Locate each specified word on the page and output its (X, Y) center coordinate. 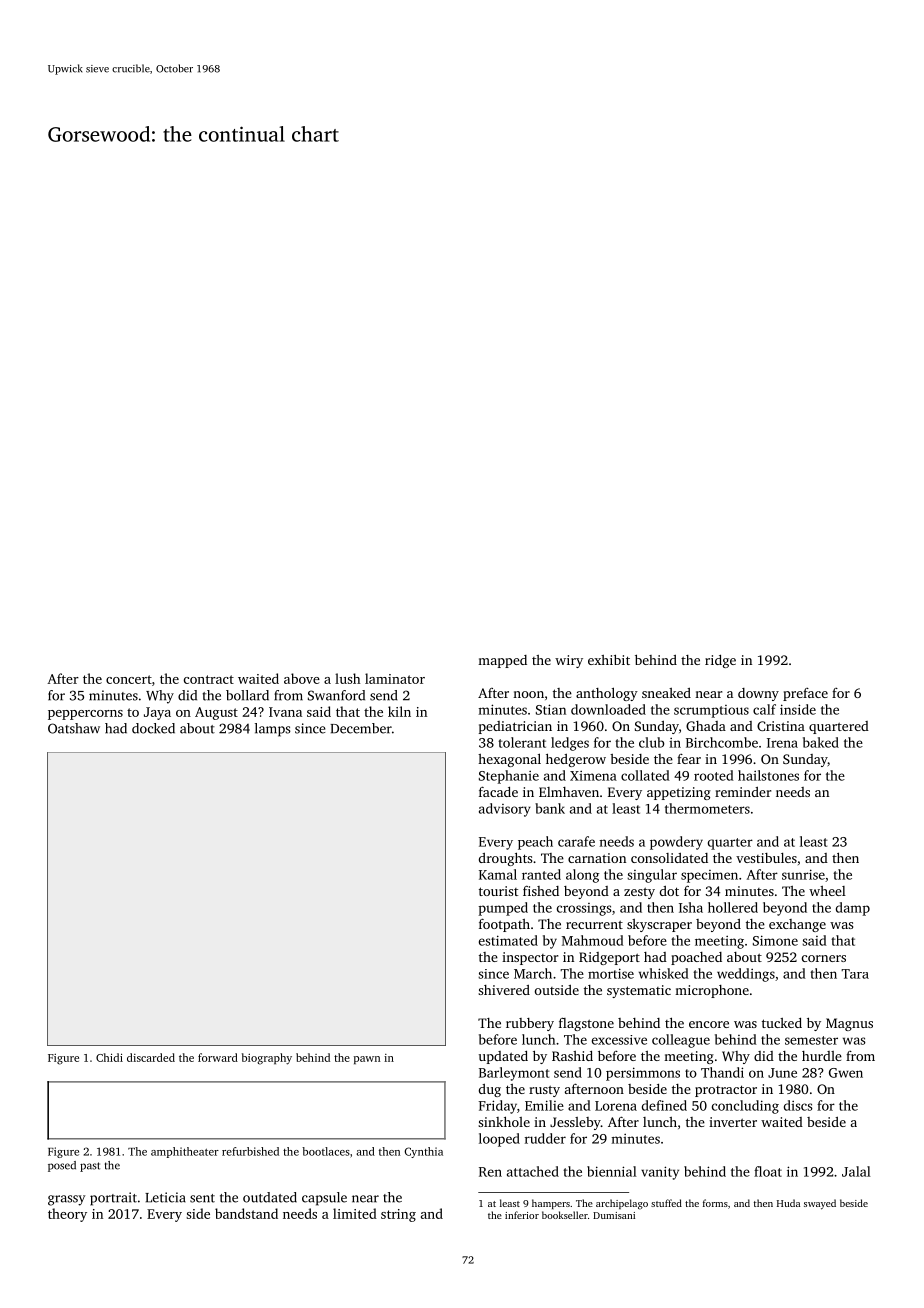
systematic (639, 991)
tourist (498, 891)
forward (218, 1057)
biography (267, 1059)
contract (209, 679)
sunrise (803, 874)
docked (153, 728)
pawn (367, 1060)
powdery (676, 843)
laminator (395, 678)
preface (805, 694)
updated (503, 1057)
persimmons (643, 1074)
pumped (503, 909)
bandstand (246, 1213)
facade (498, 791)
